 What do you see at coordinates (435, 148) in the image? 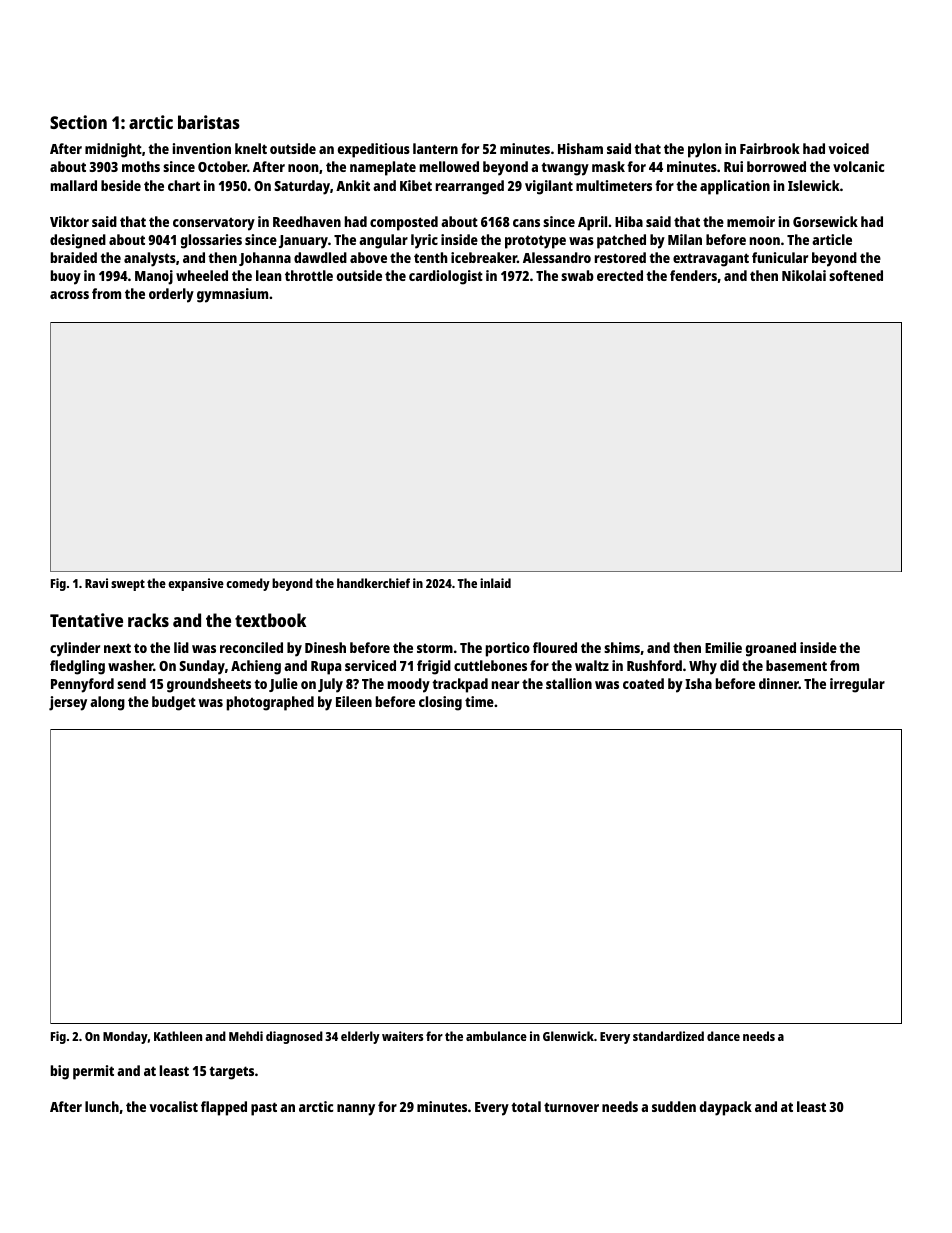
I see `lantern` at bounding box center [435, 148].
